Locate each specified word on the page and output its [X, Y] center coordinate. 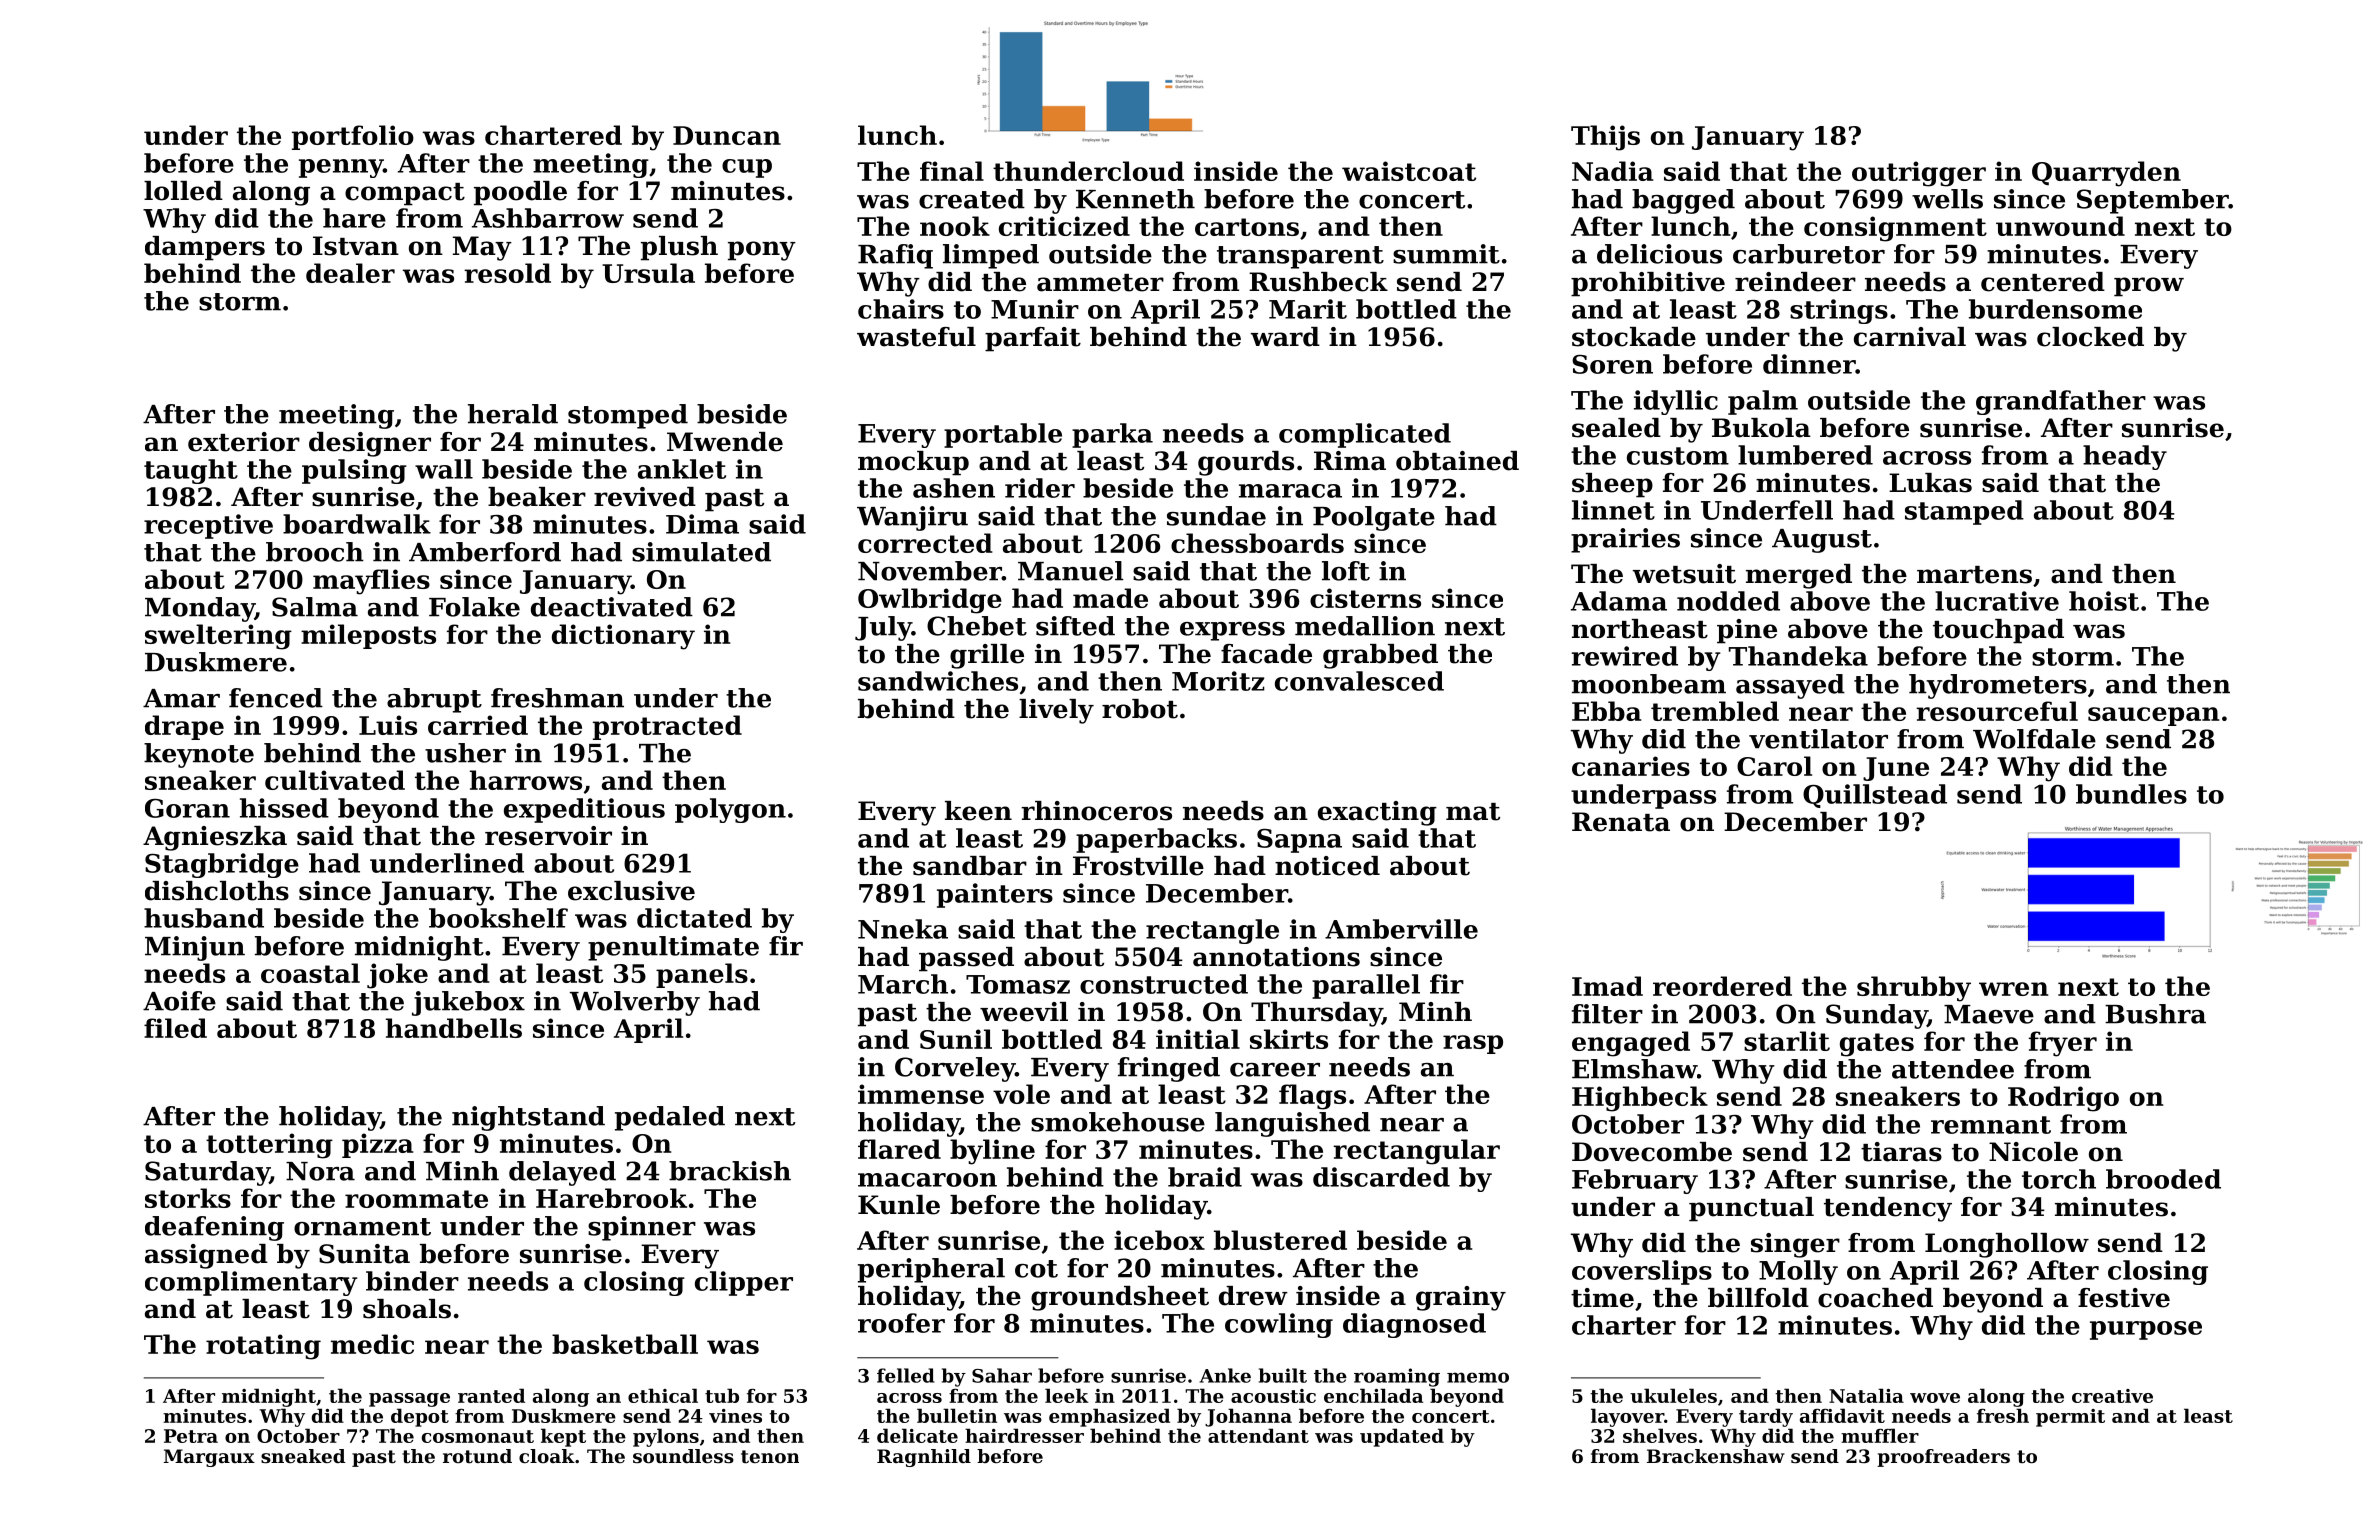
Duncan [727, 135]
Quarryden [2106, 174]
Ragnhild [924, 1458]
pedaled [670, 1118]
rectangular [1416, 1152]
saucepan [2153, 716]
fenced [276, 698]
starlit [1787, 1041]
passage [409, 1400]
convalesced [1359, 681]
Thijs [1605, 138]
